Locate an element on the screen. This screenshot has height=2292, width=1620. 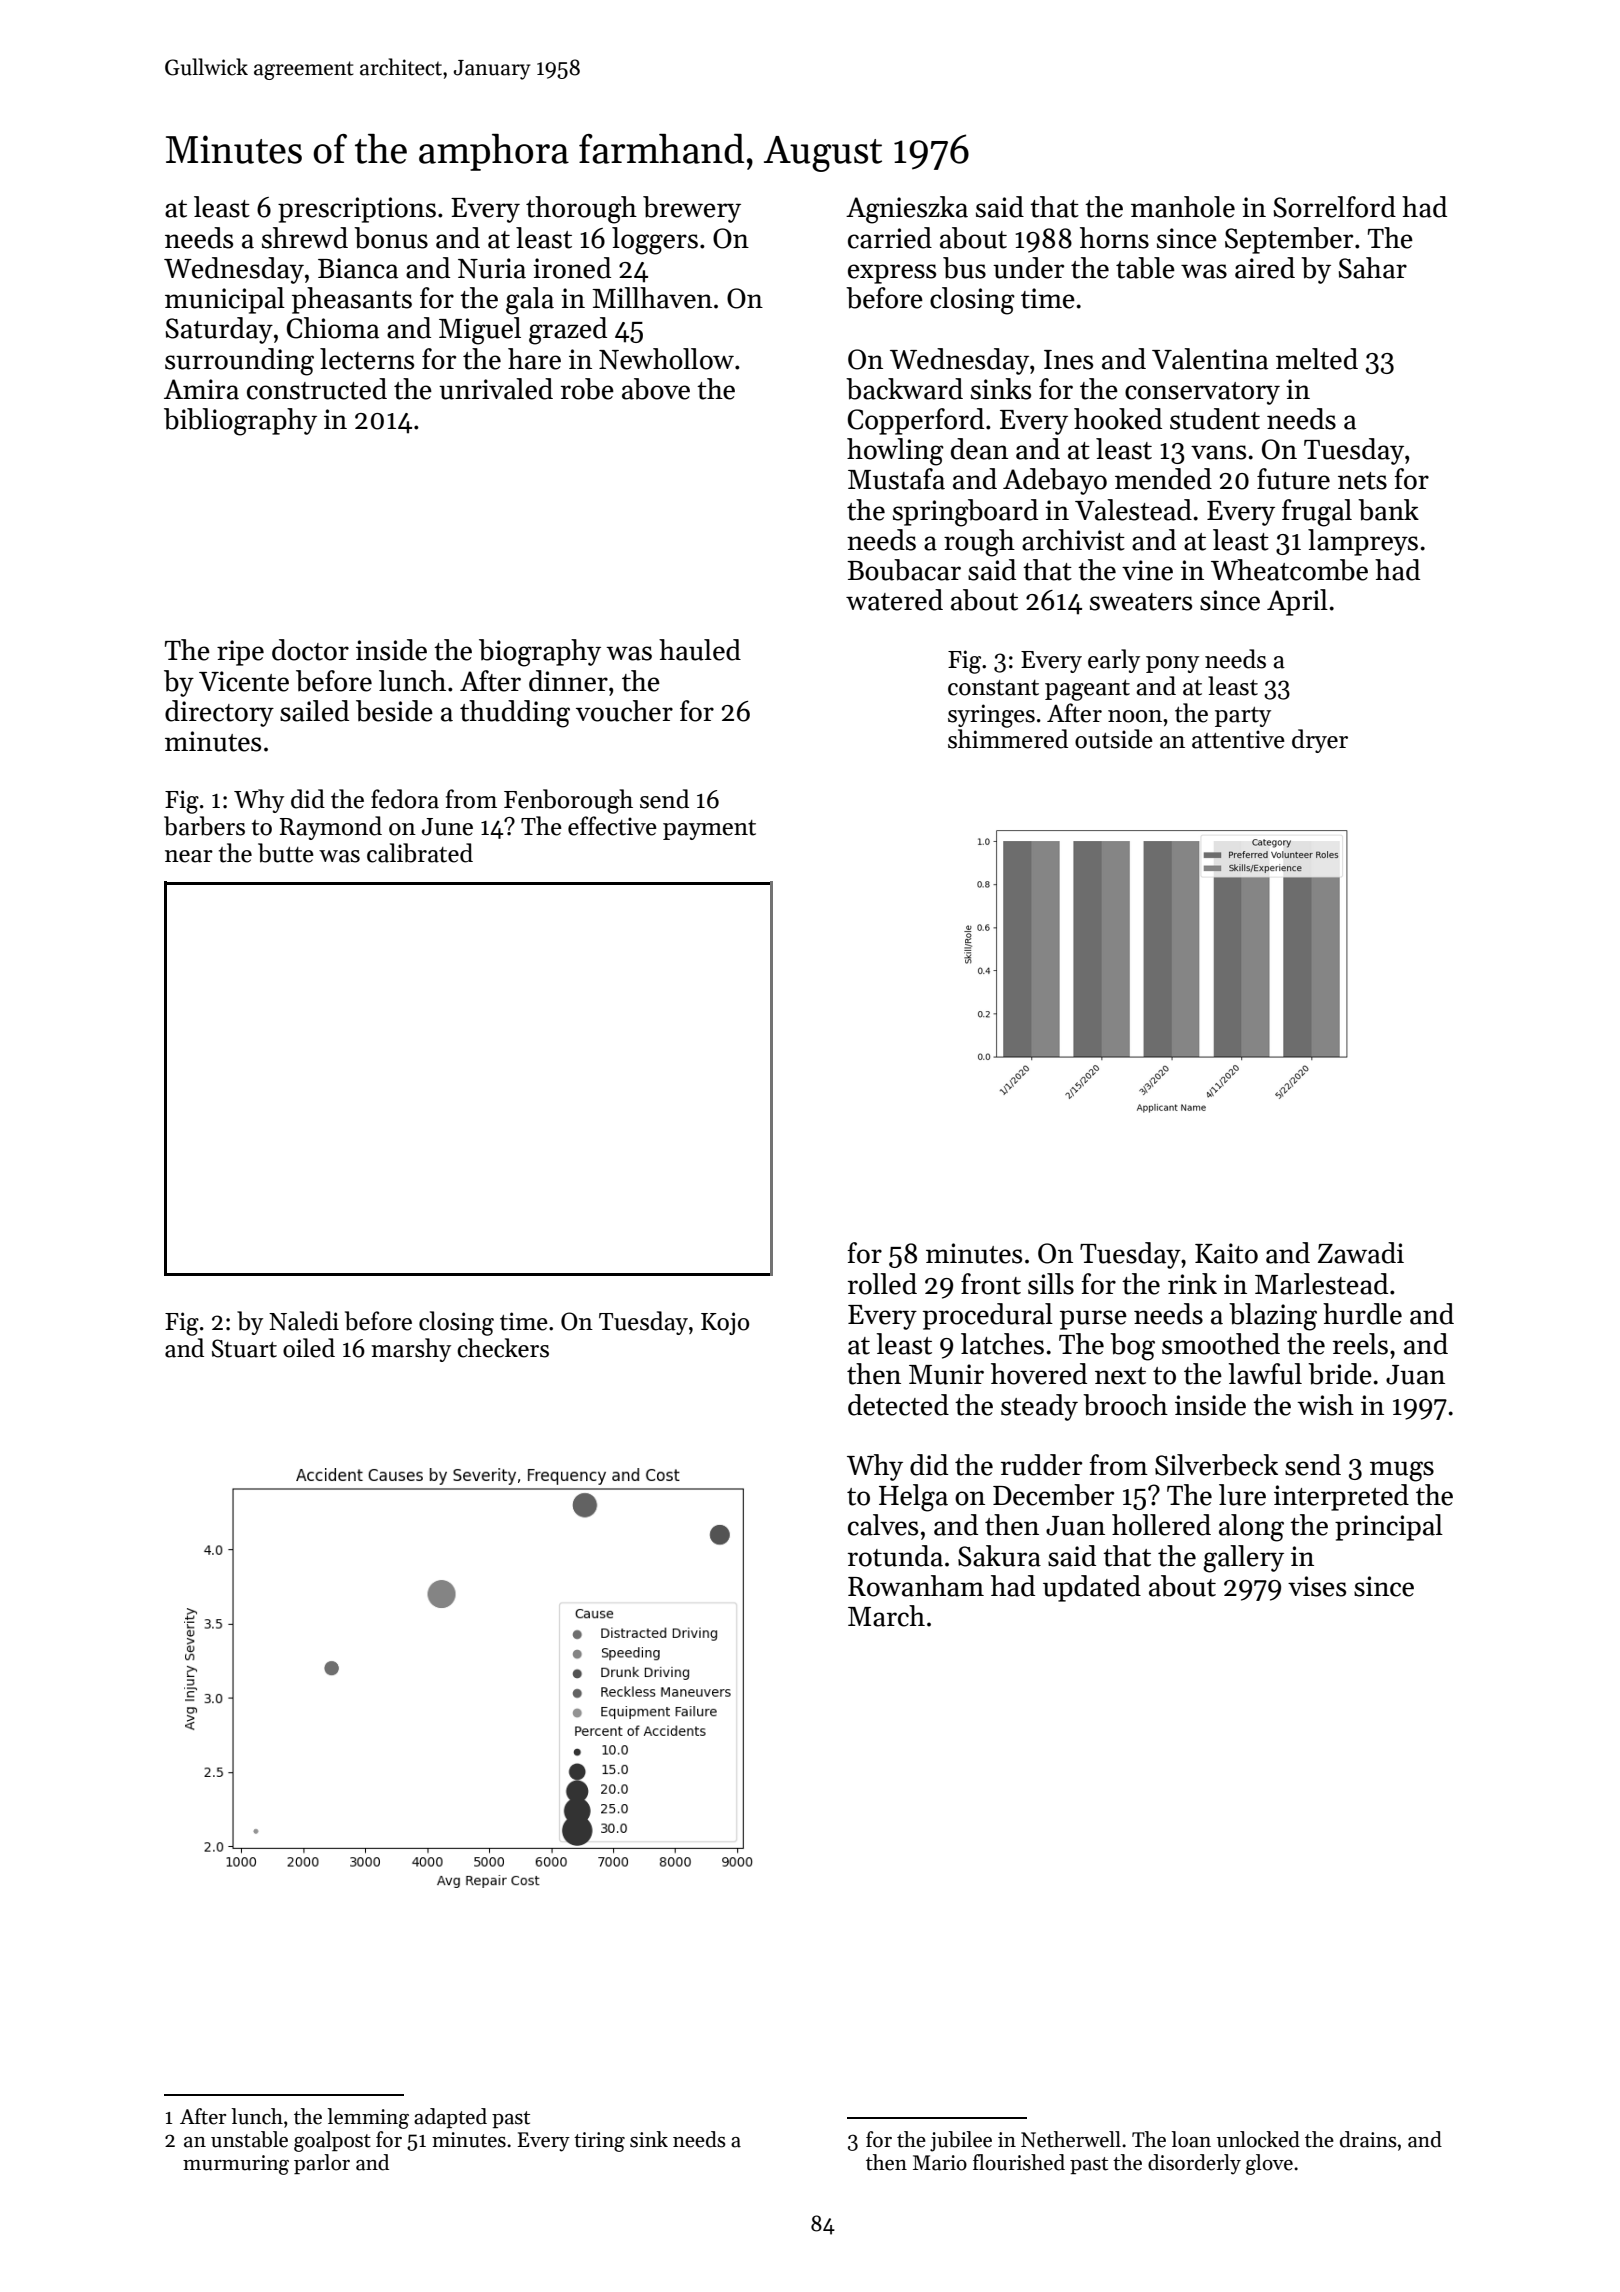
marshy is located at coordinates (411, 1350).
